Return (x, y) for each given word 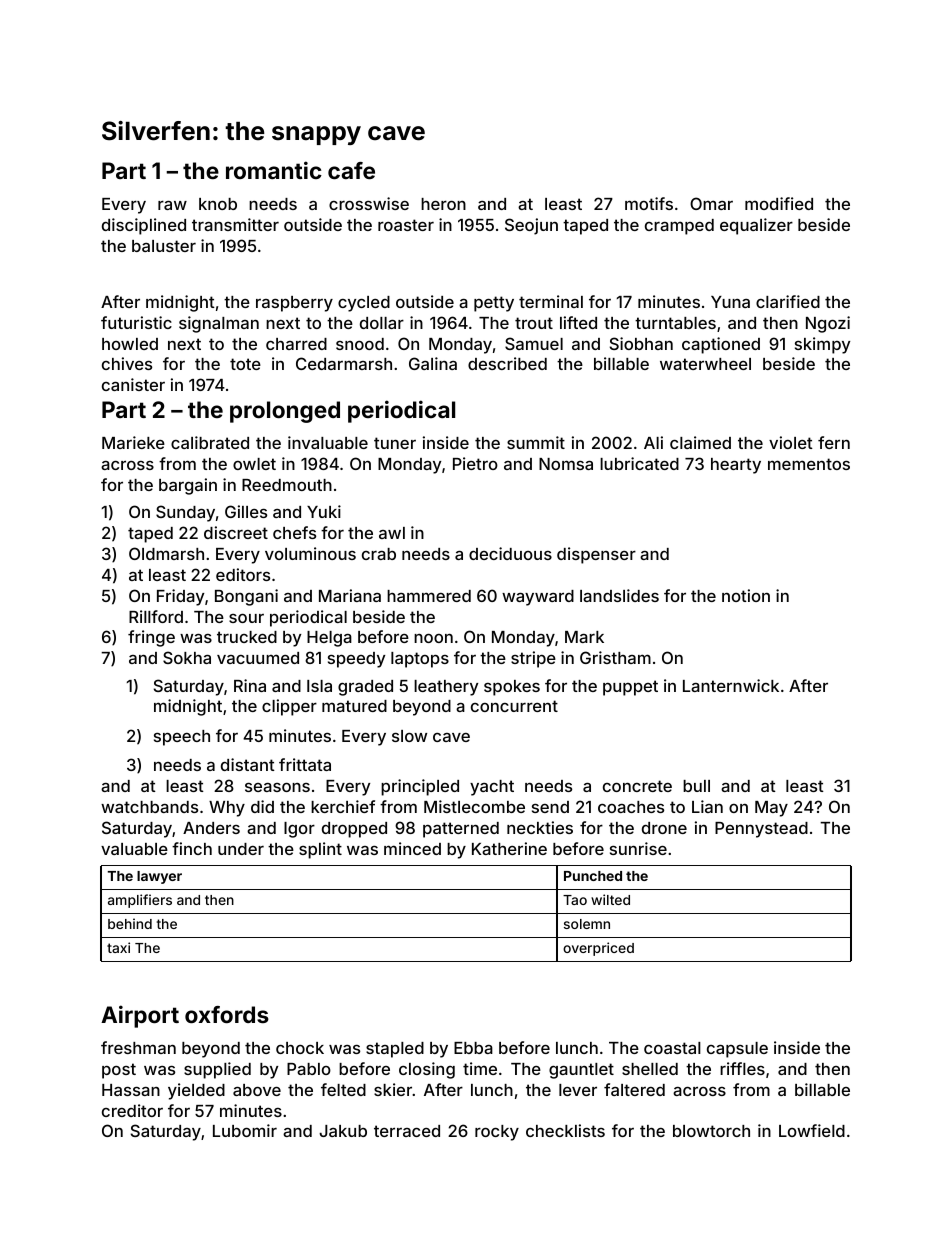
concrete (637, 786)
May (771, 809)
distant (248, 764)
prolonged (285, 412)
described (507, 363)
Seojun (531, 226)
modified (779, 203)
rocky (497, 1133)
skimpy (822, 345)
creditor (132, 1110)
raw (172, 205)
